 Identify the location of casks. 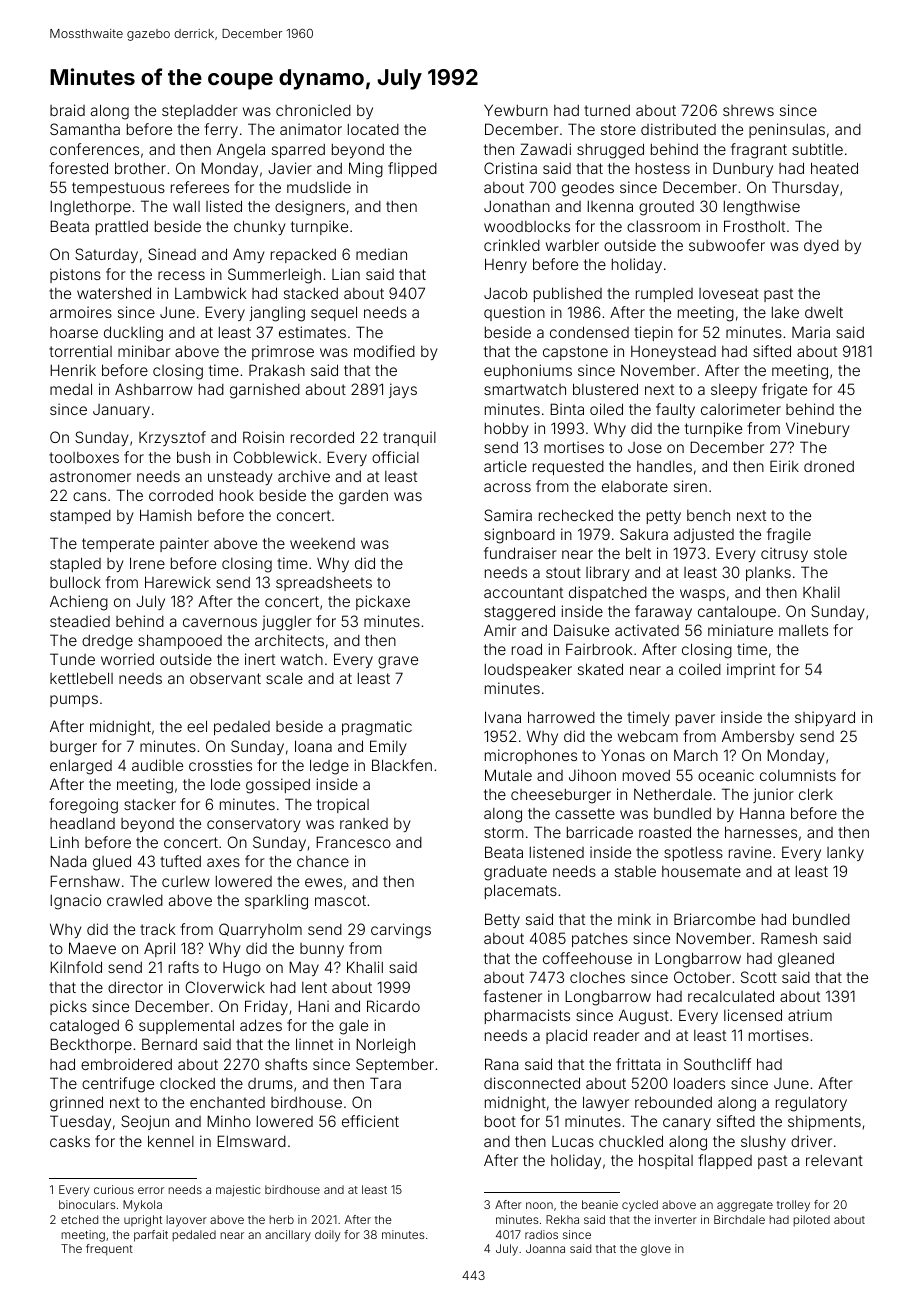
(70, 1141).
